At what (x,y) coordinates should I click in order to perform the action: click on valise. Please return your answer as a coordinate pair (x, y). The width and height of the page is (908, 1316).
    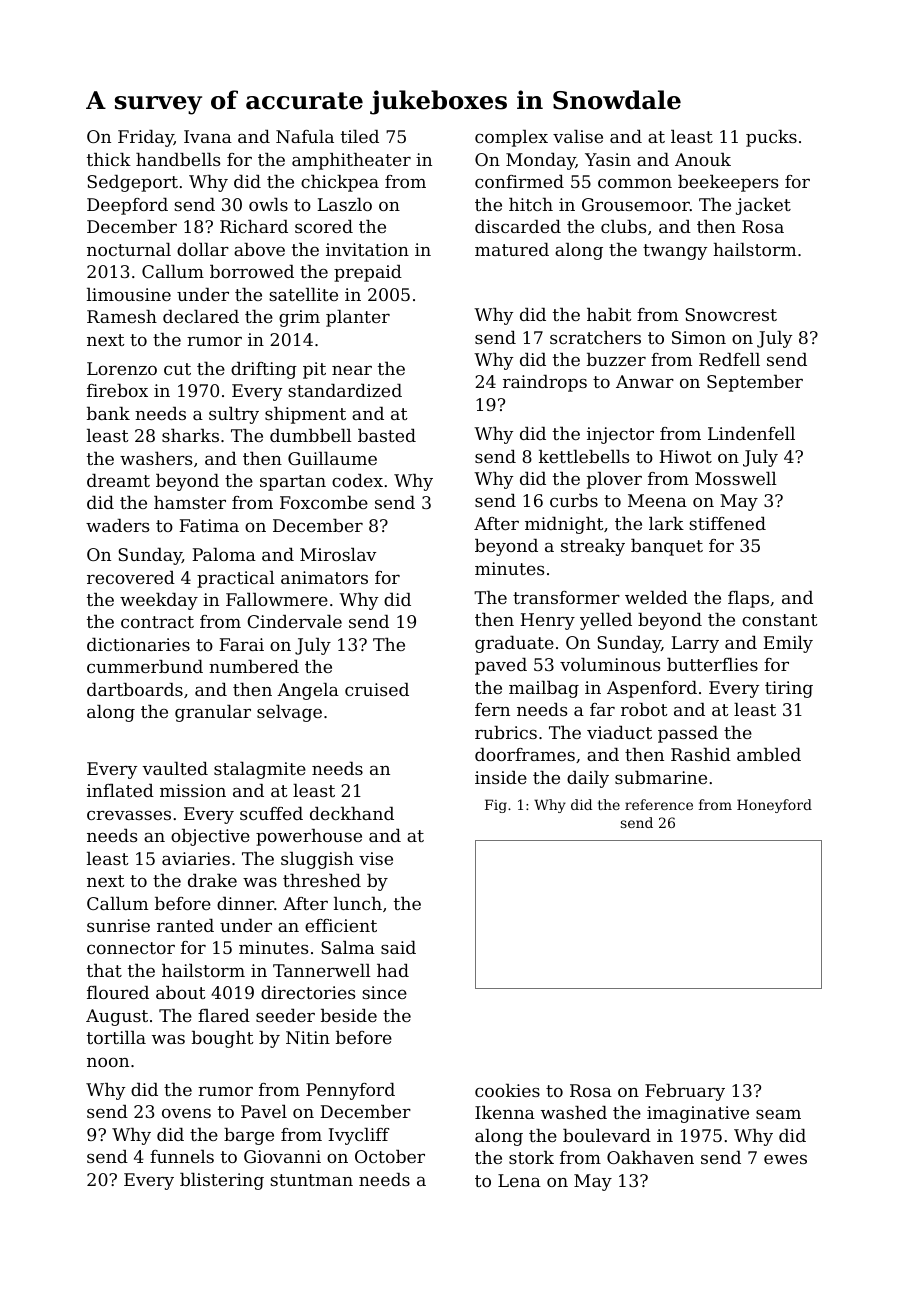
    Looking at the image, I should click on (578, 136).
